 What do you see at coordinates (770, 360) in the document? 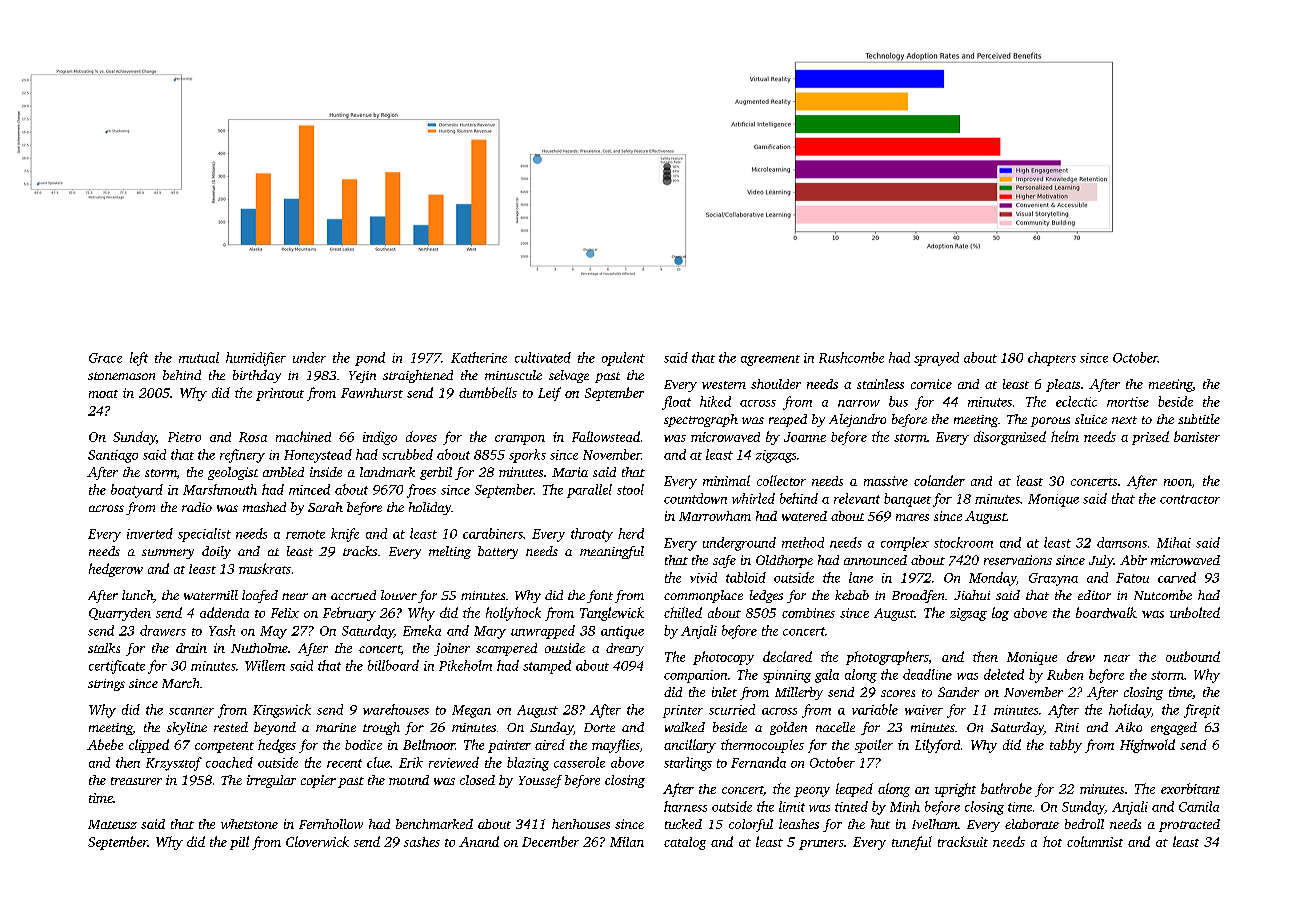
I see `agreement` at bounding box center [770, 360].
